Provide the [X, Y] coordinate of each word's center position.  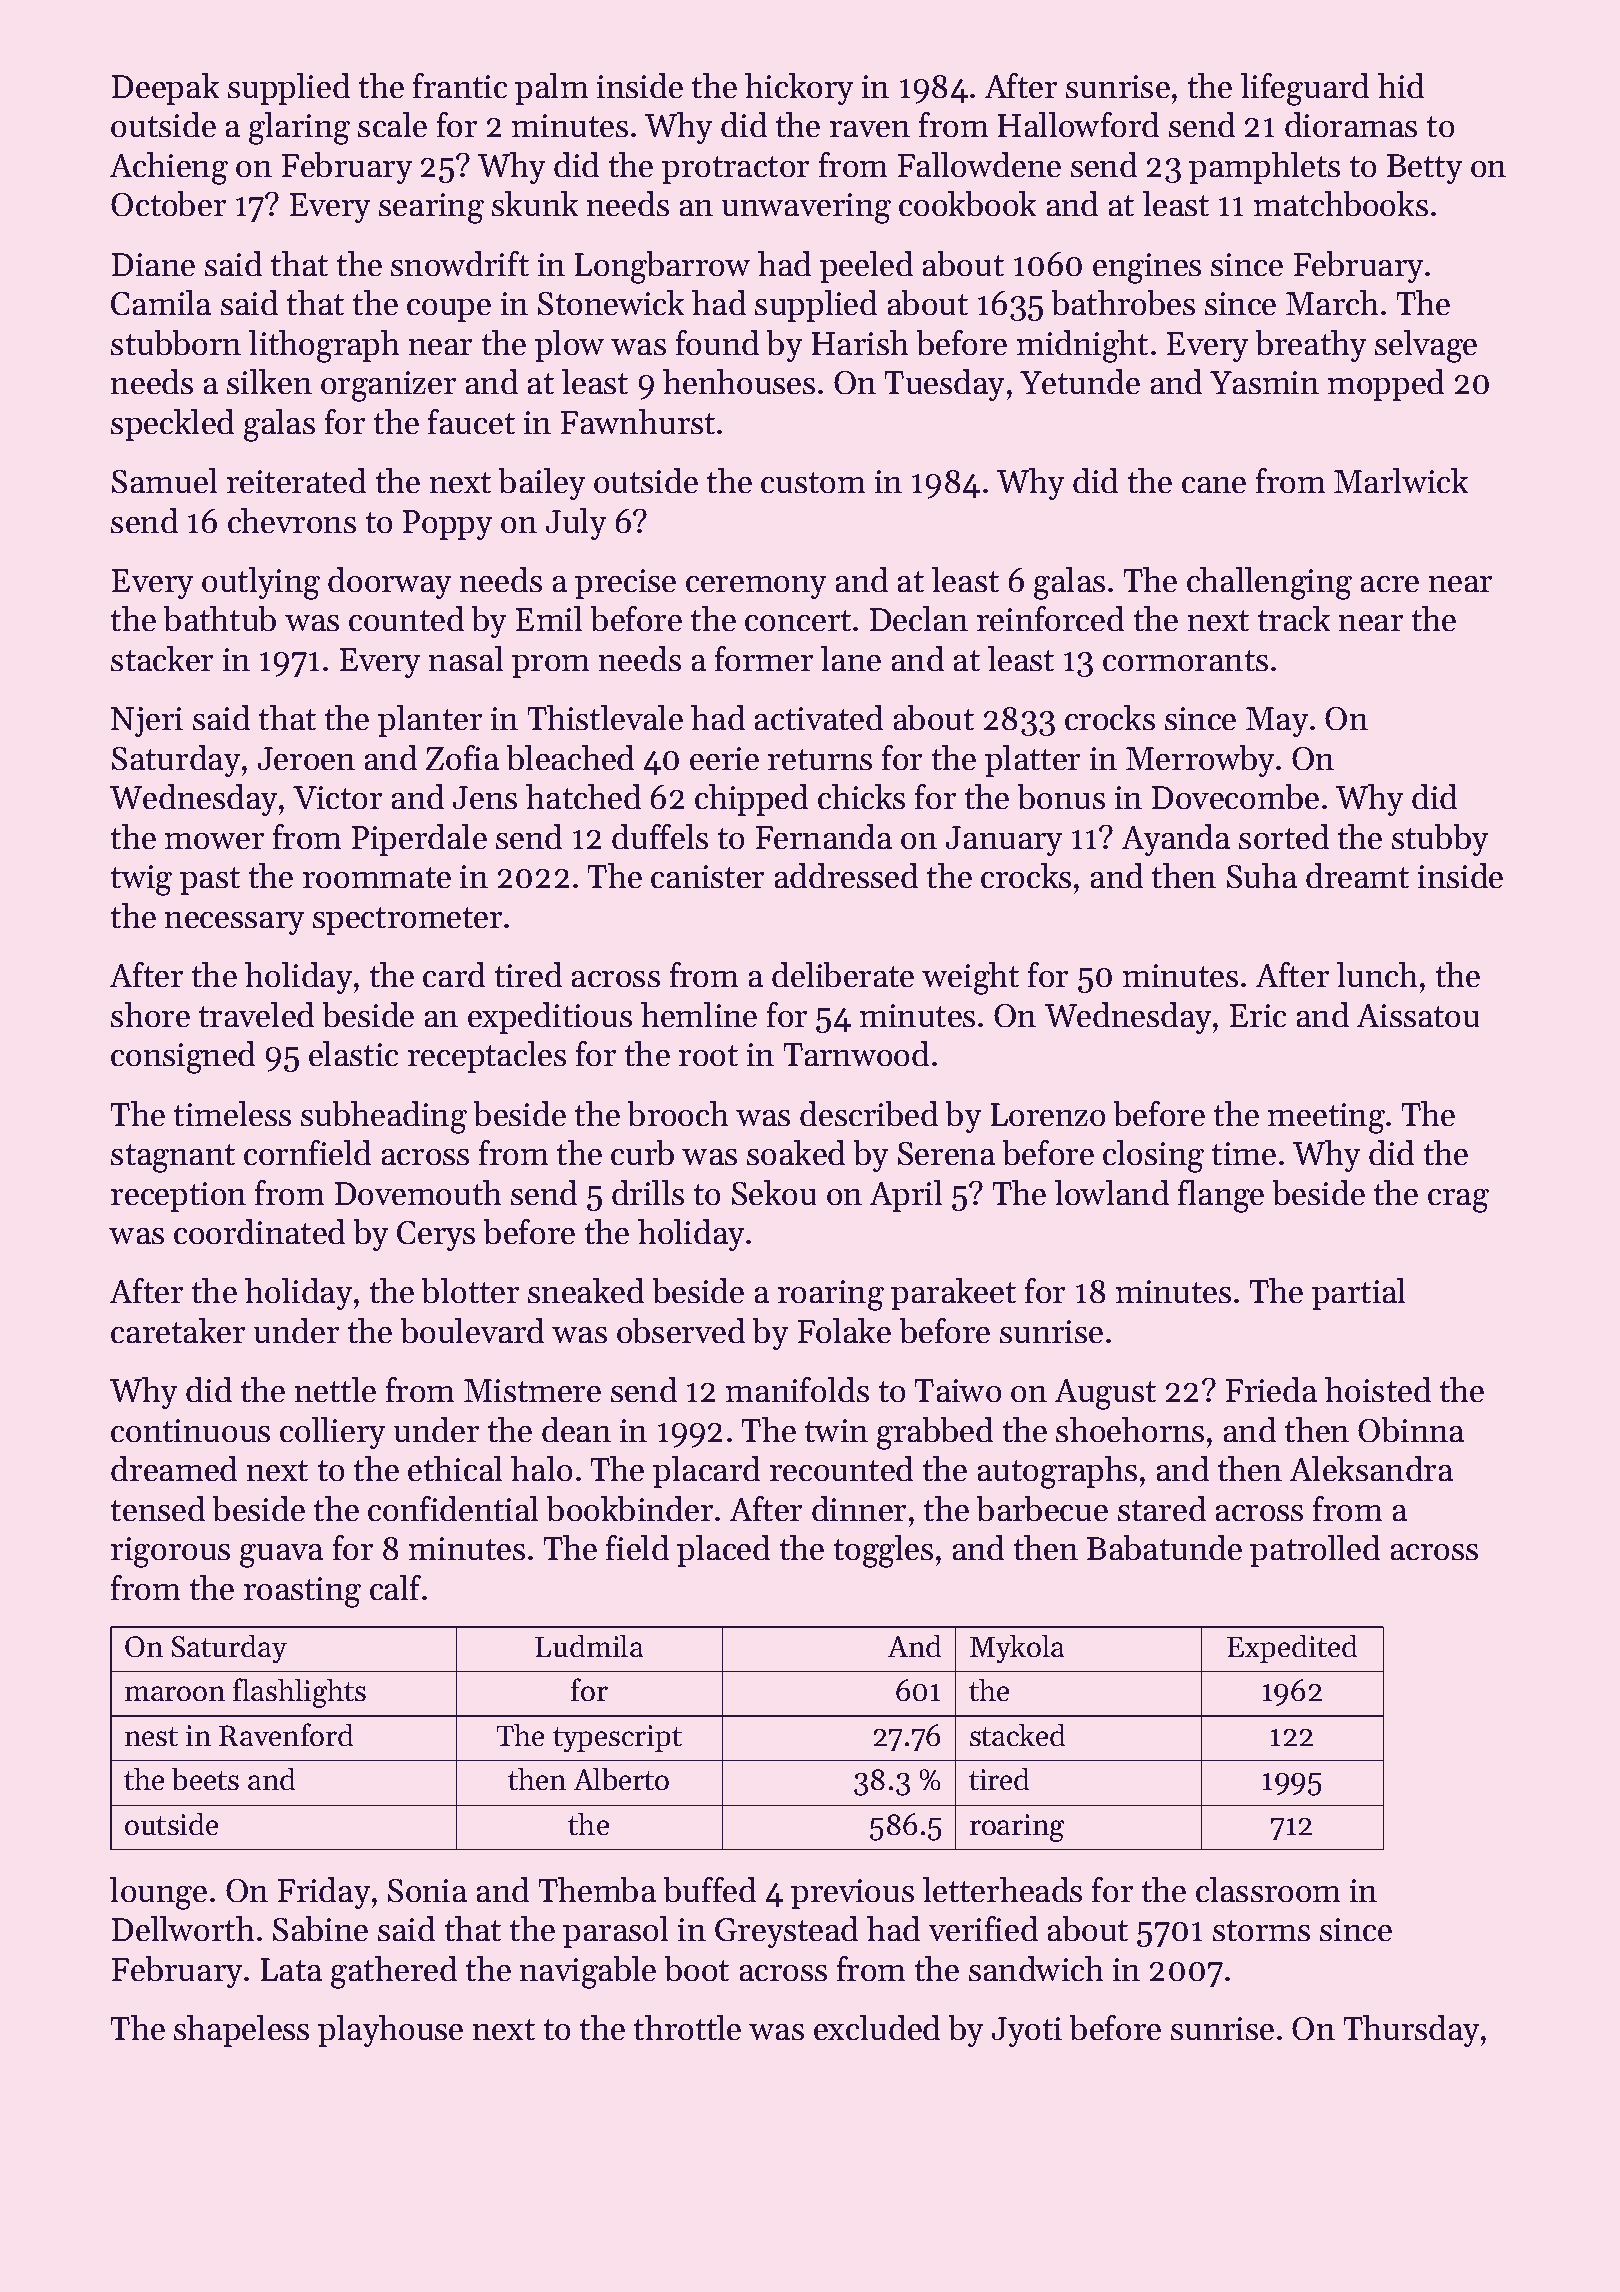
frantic [460, 85]
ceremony [756, 587]
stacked [1017, 1735]
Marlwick [1401, 480]
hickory [799, 89]
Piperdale [419, 840]
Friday [324, 1893]
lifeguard [1305, 89]
